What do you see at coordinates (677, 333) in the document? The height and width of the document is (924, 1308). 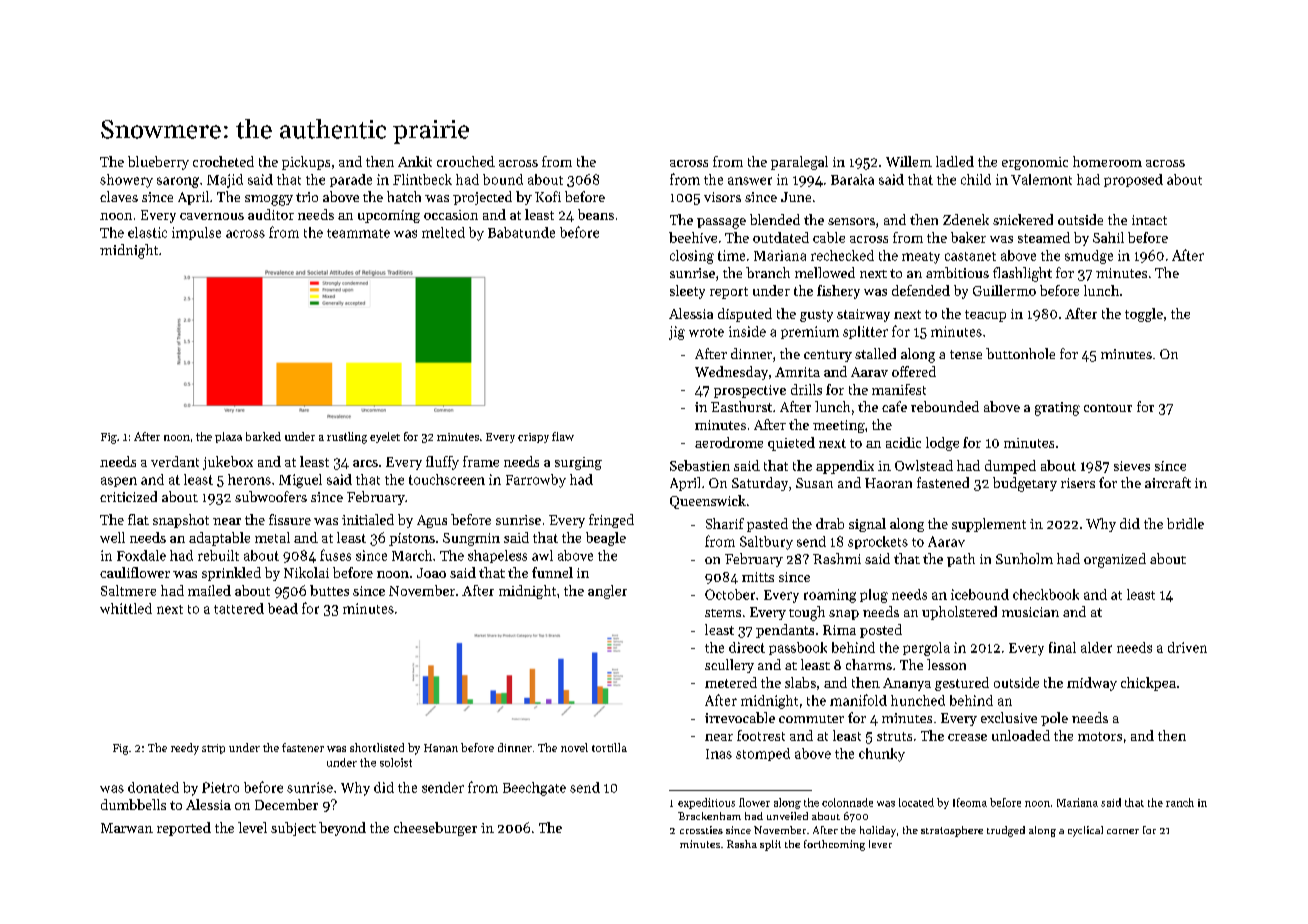 I see `jig` at bounding box center [677, 333].
